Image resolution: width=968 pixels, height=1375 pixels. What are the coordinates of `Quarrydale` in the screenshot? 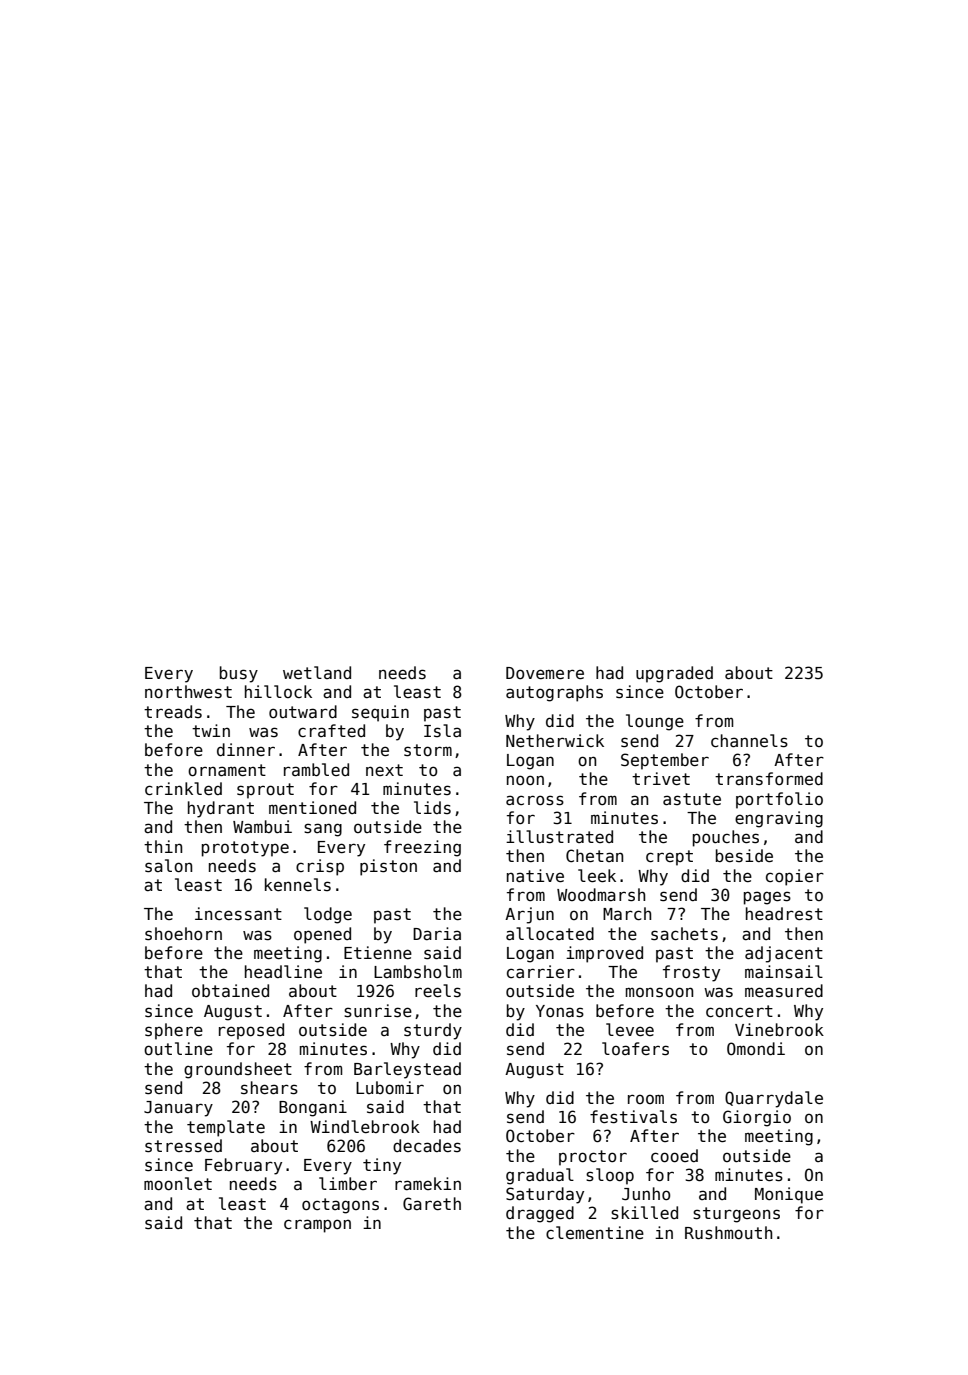 It's located at (774, 1099).
